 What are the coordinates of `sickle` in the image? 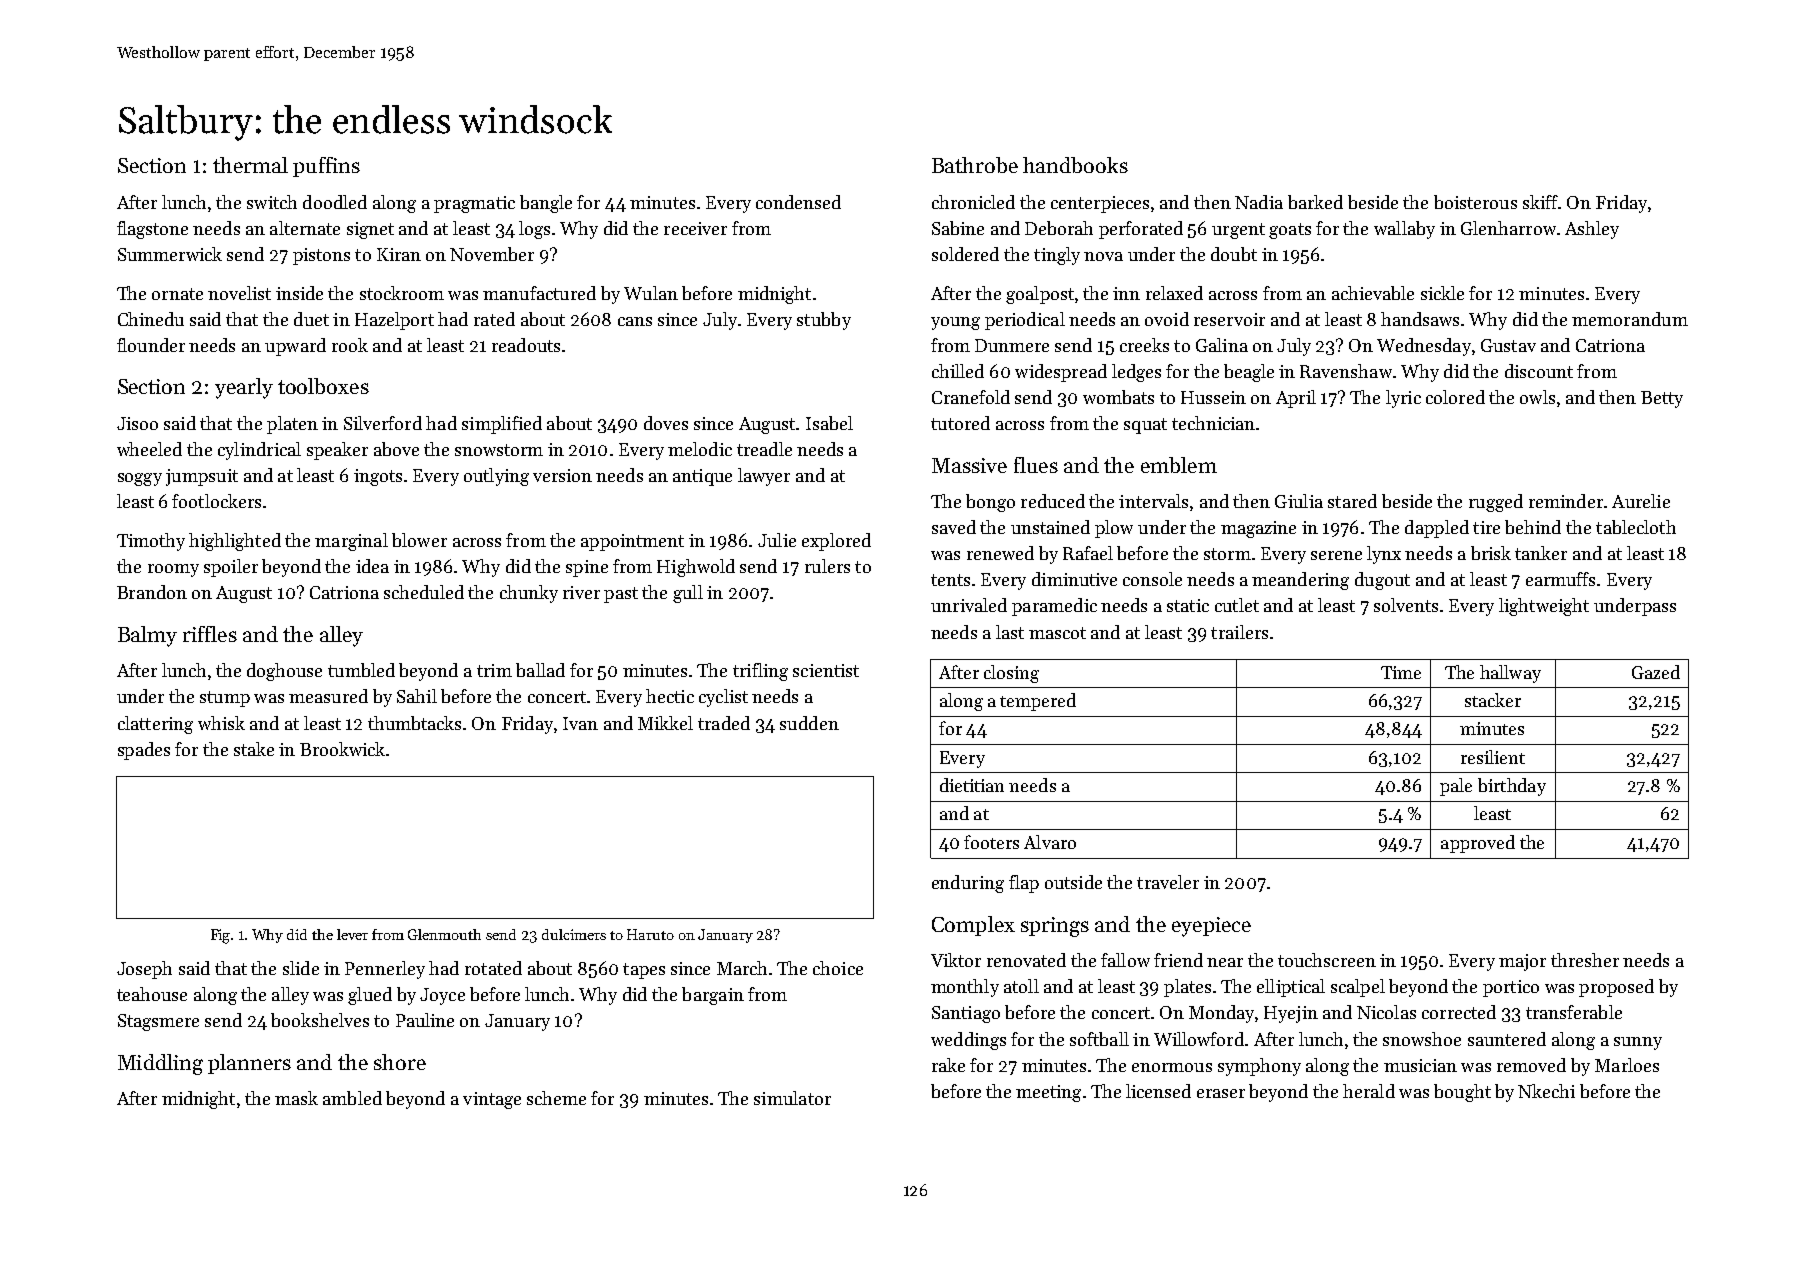 It's located at (1442, 293).
